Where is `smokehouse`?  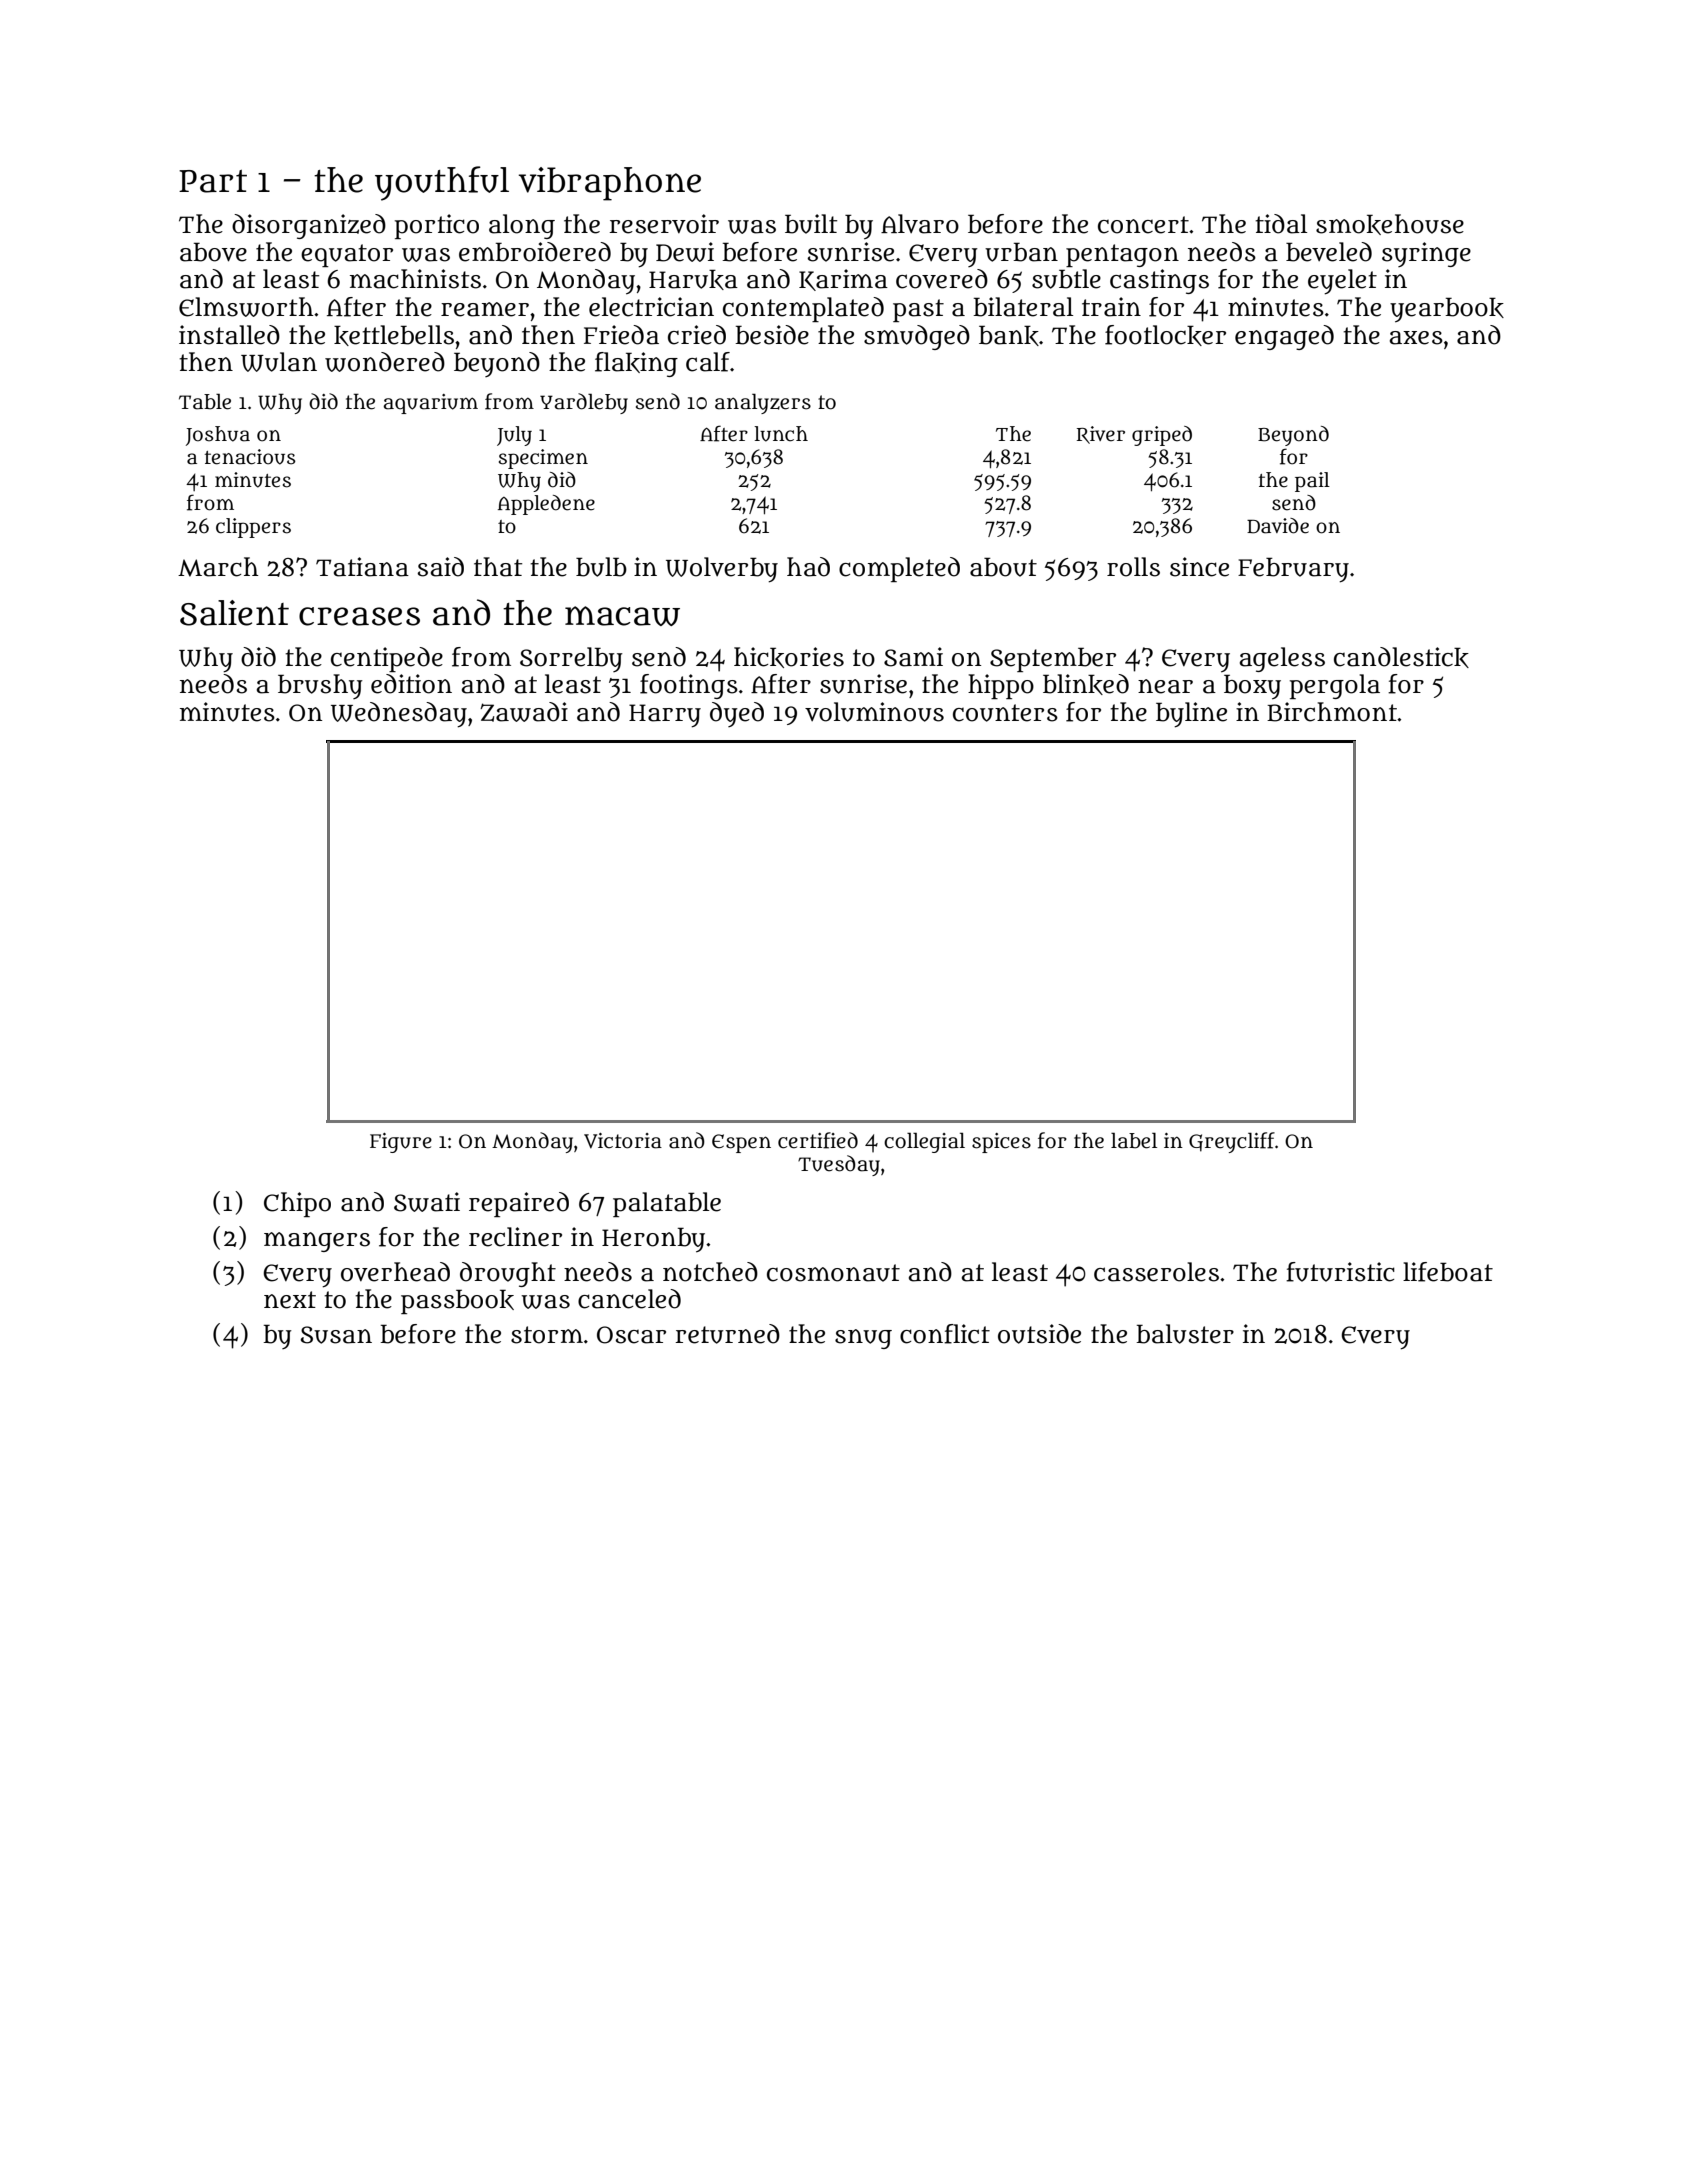 smokehouse is located at coordinates (1390, 224).
